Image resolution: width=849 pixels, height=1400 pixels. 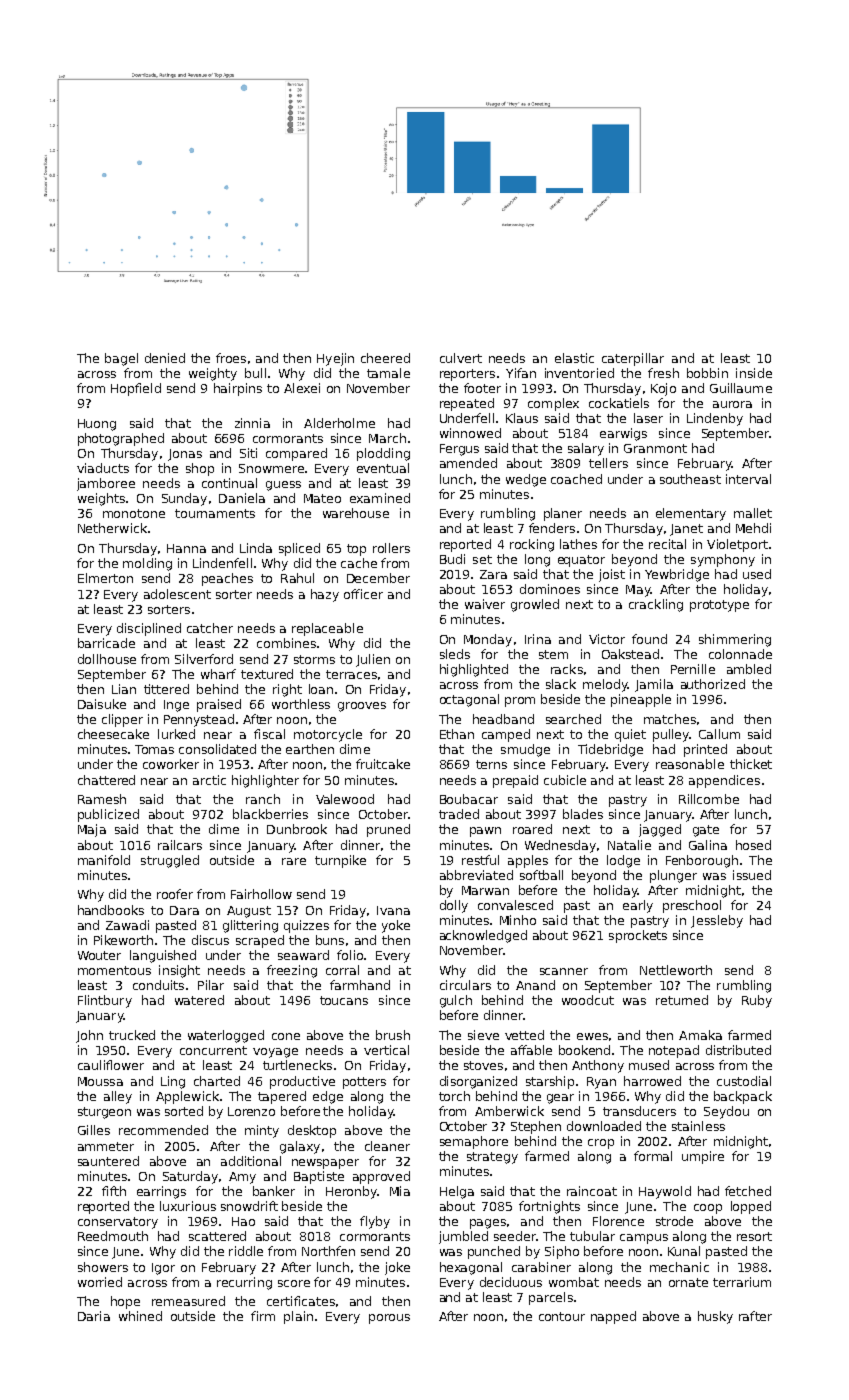 What do you see at coordinates (738, 1050) in the page?
I see `distributed` at bounding box center [738, 1050].
